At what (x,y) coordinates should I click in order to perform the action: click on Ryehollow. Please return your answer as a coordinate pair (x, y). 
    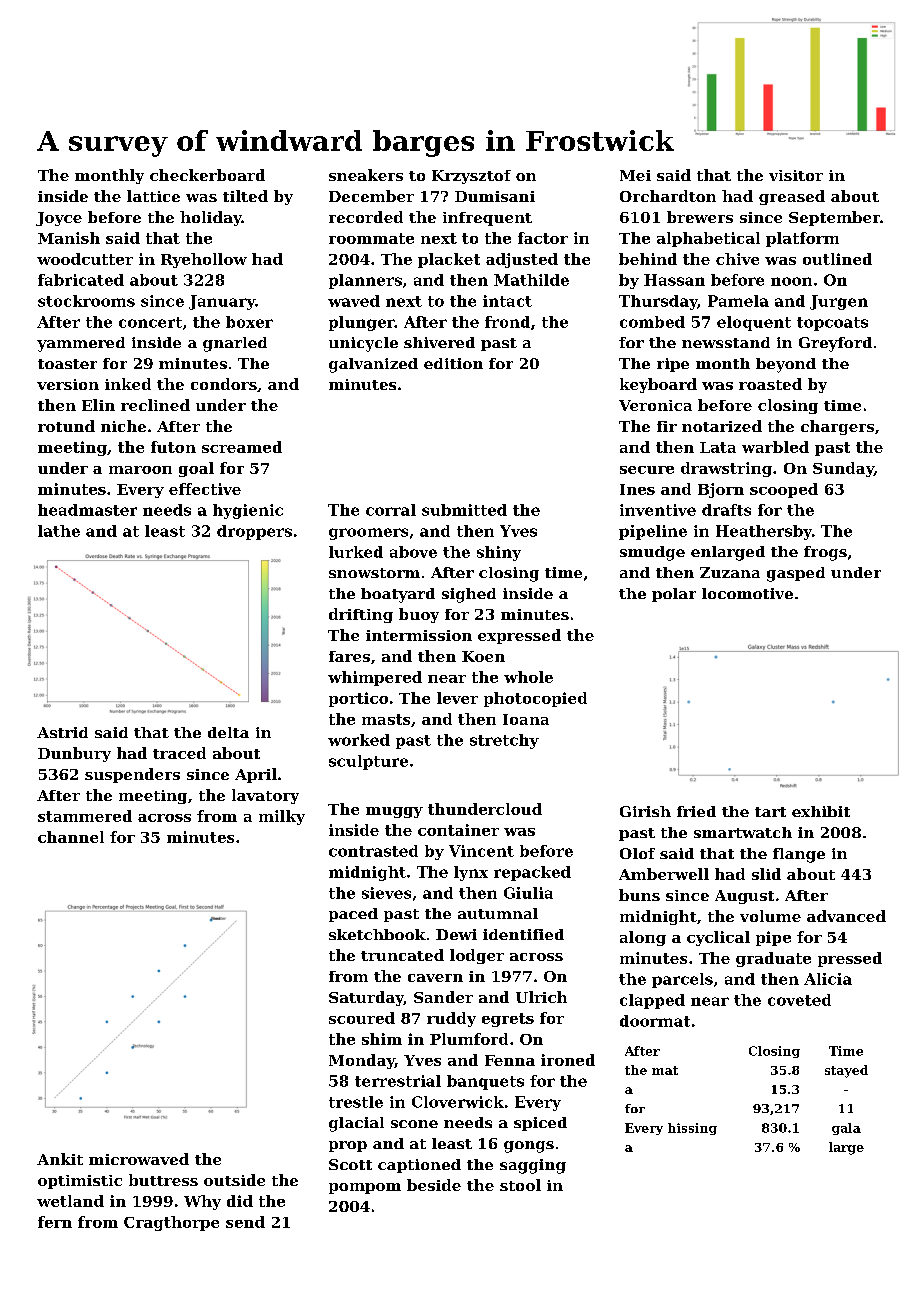
    Looking at the image, I should click on (204, 260).
